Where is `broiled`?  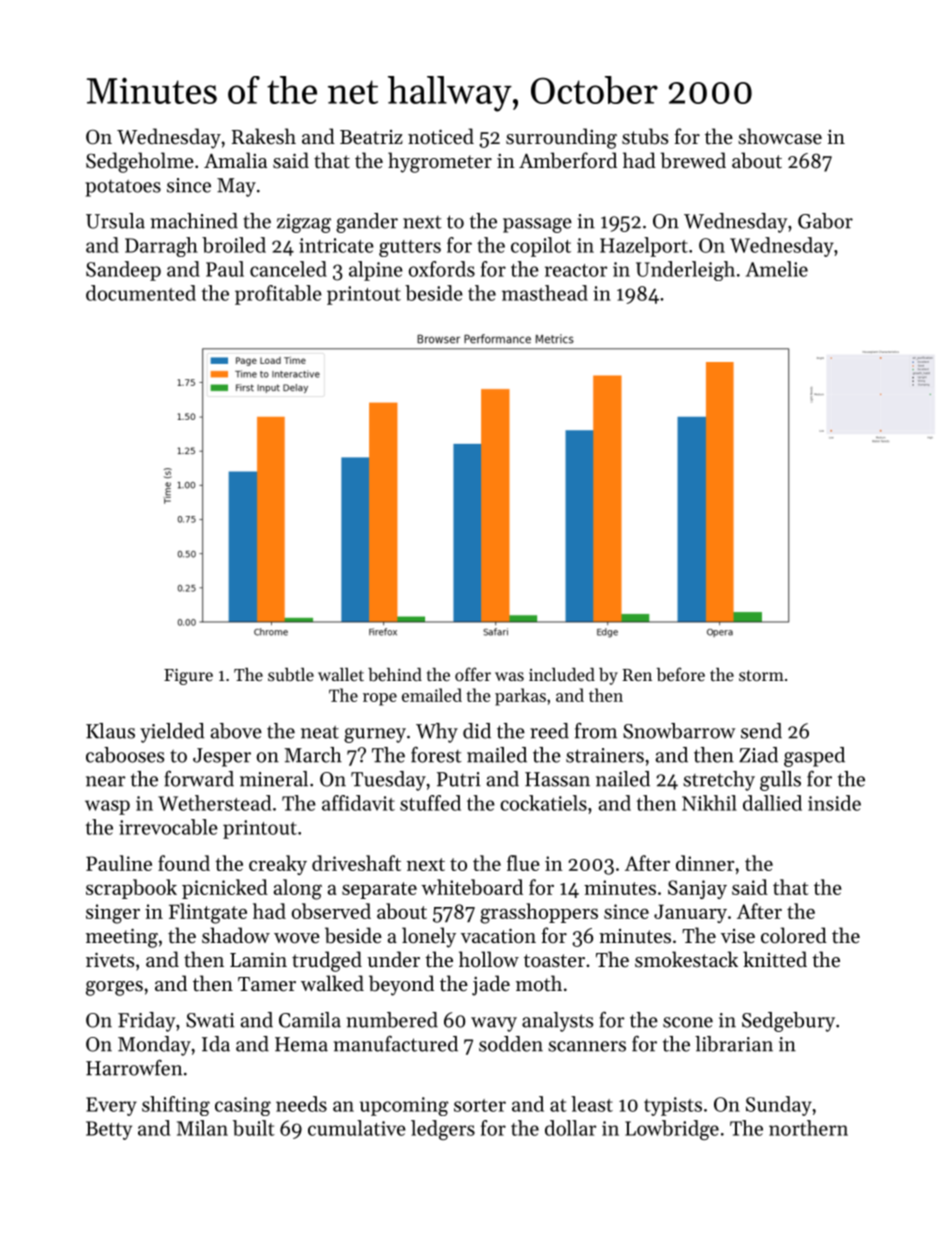 broiled is located at coordinates (234, 245).
